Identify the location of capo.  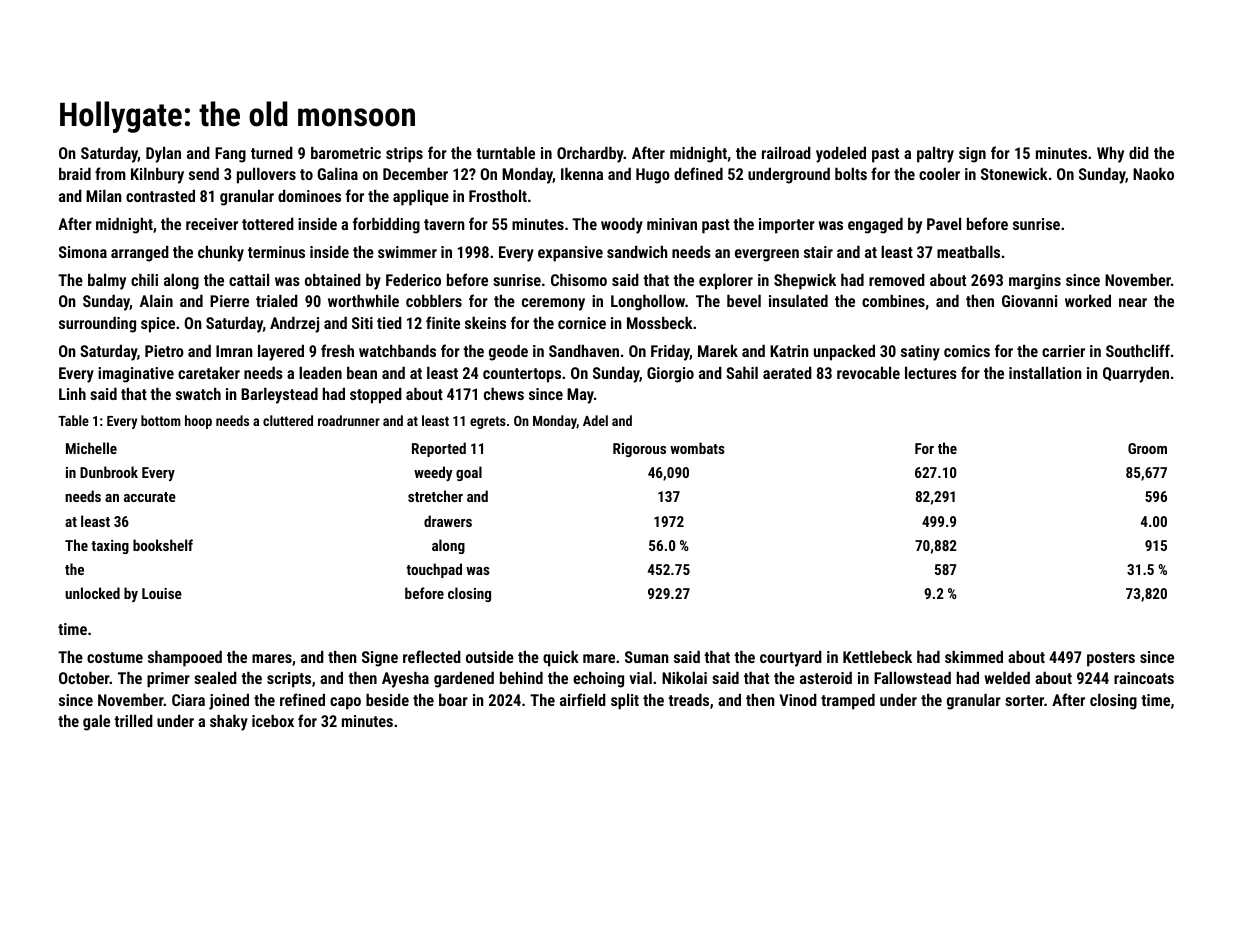
(345, 703).
